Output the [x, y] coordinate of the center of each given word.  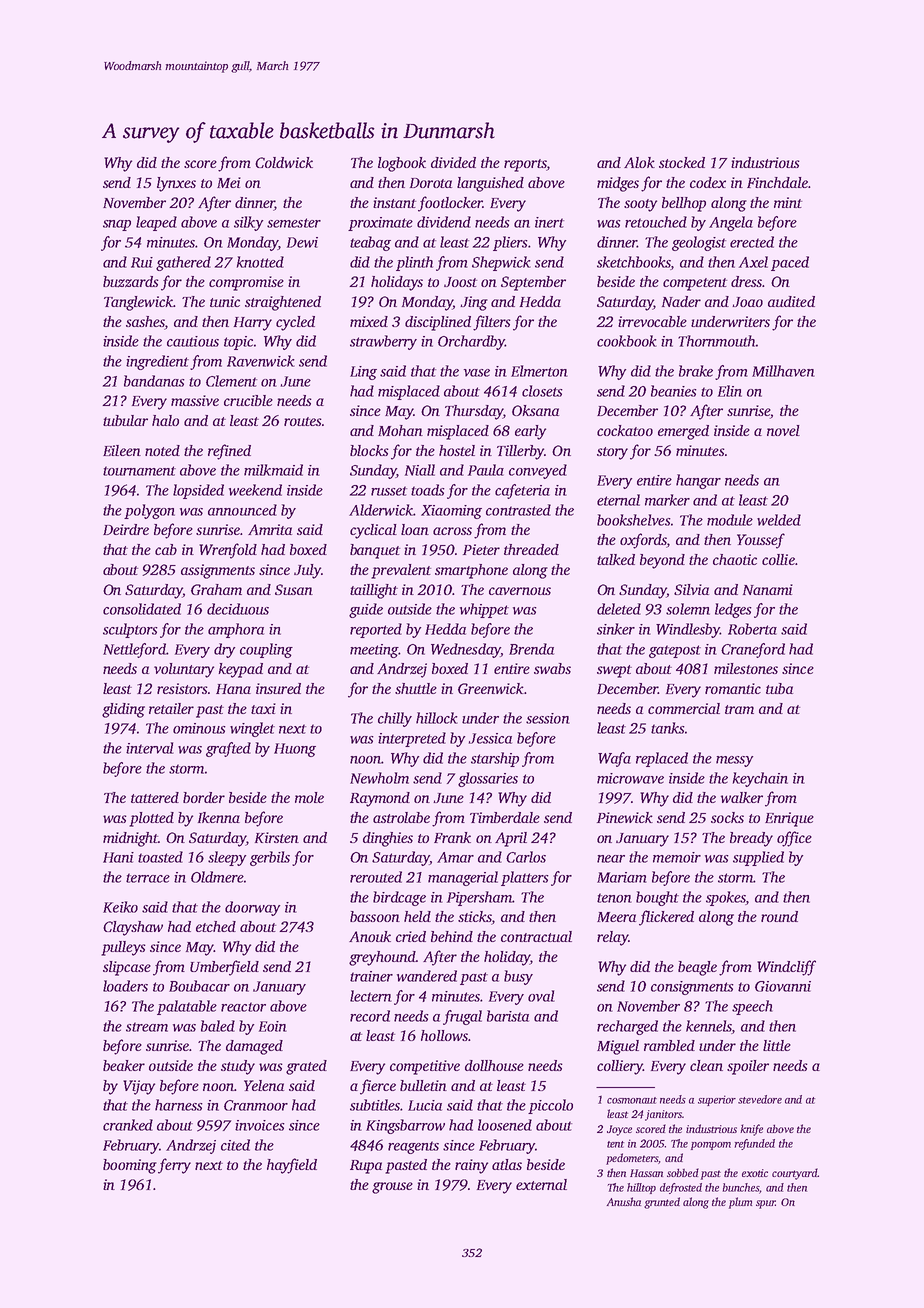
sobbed [683, 1172]
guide [366, 610]
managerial [463, 878]
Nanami [768, 589]
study [238, 1067]
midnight [130, 839]
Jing [474, 303]
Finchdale [777, 182]
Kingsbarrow [405, 1126]
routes [303, 421]
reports [525, 165]
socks [727, 817]
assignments [218, 571]
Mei [229, 182]
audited [791, 301]
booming [130, 1166]
